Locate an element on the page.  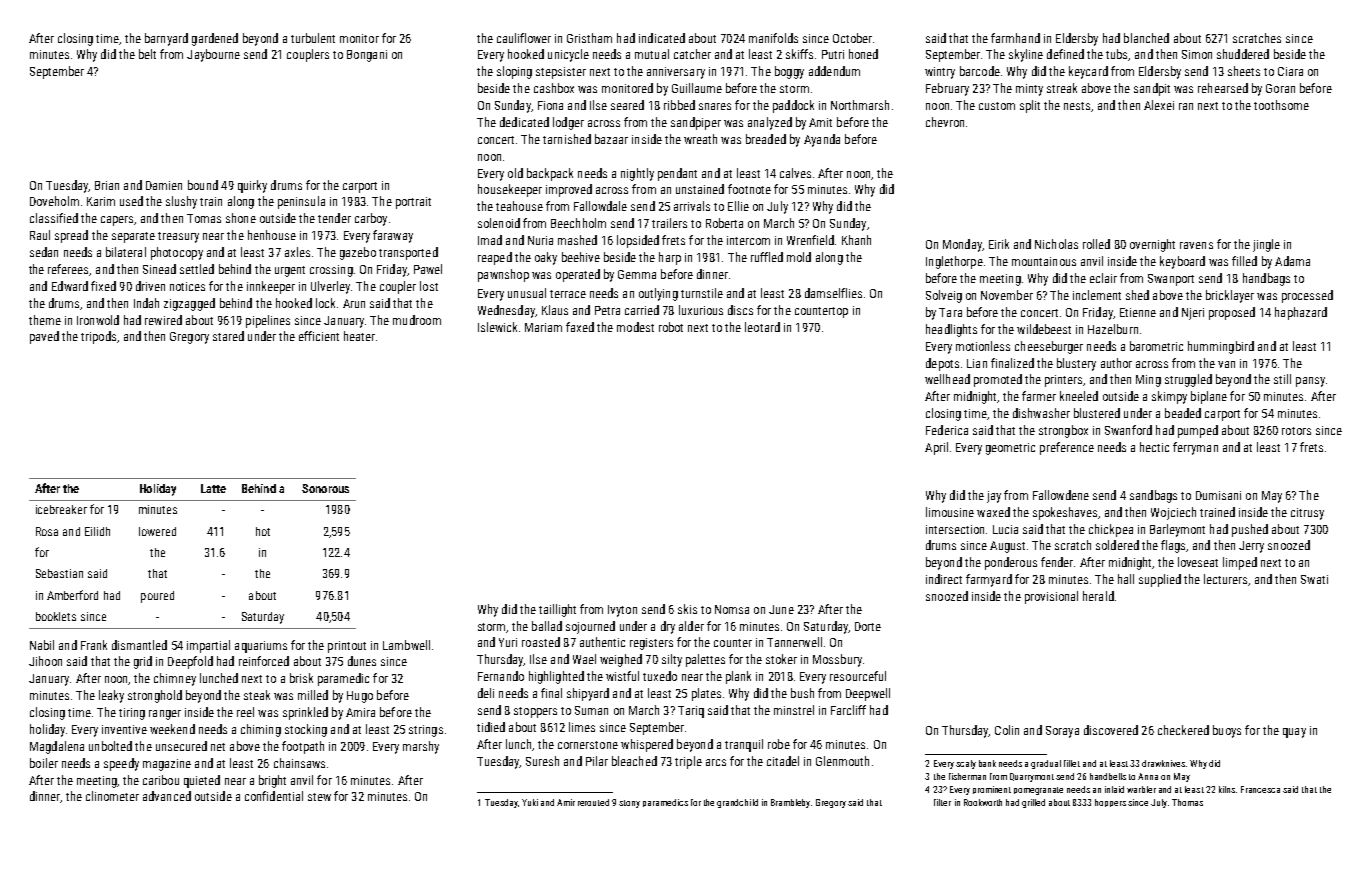
provisional is located at coordinates (1051, 597).
